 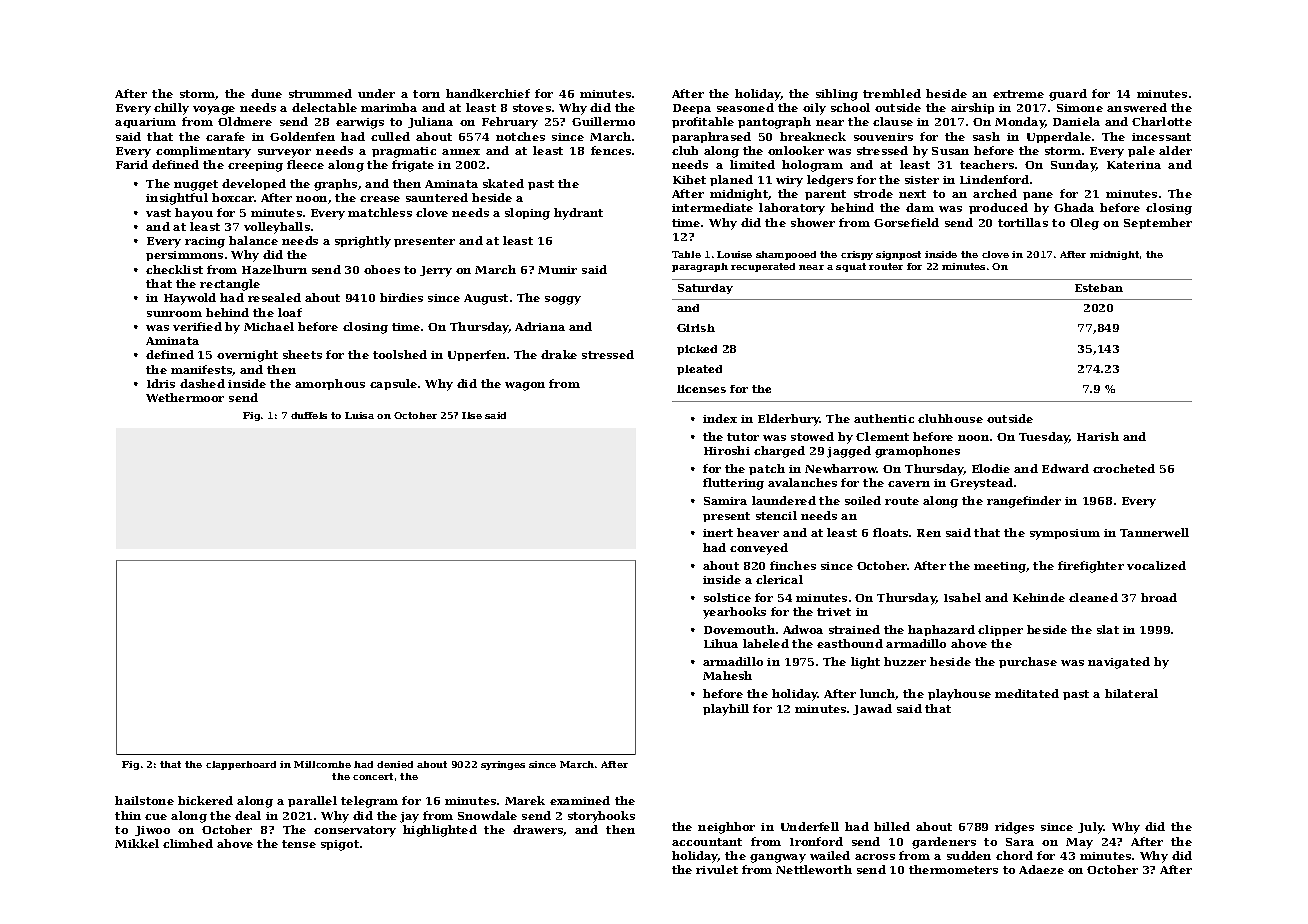 I want to click on clapperboard, so click(x=241, y=765).
